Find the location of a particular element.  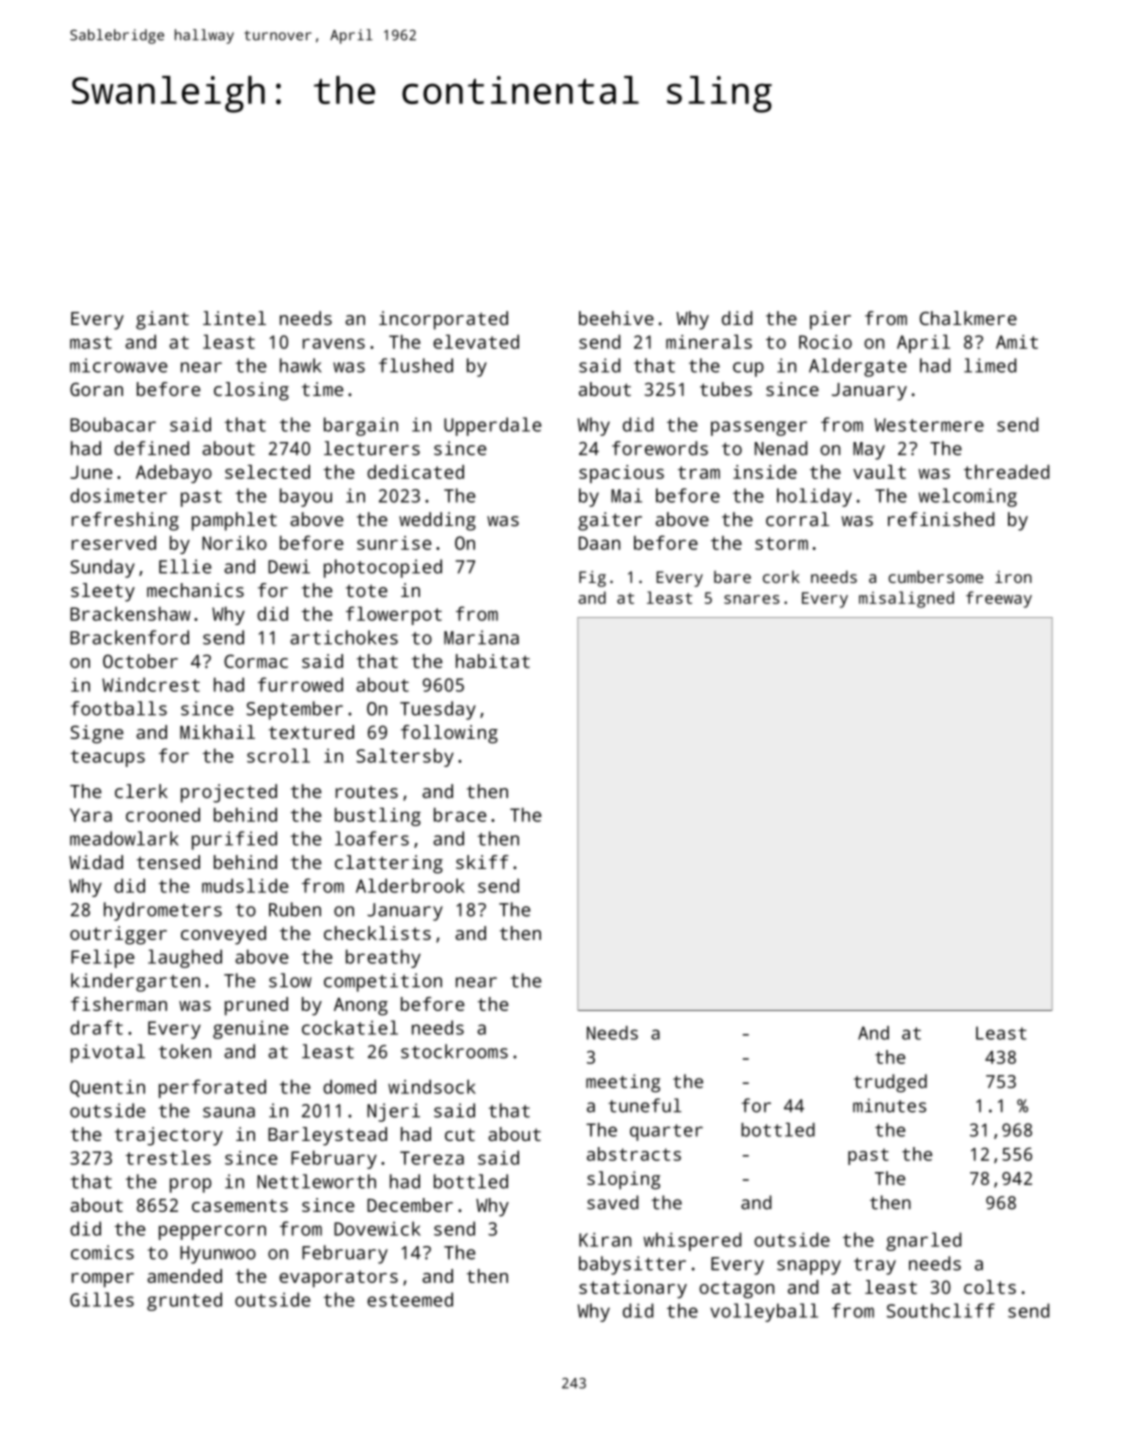

incorporated is located at coordinates (443, 320).
